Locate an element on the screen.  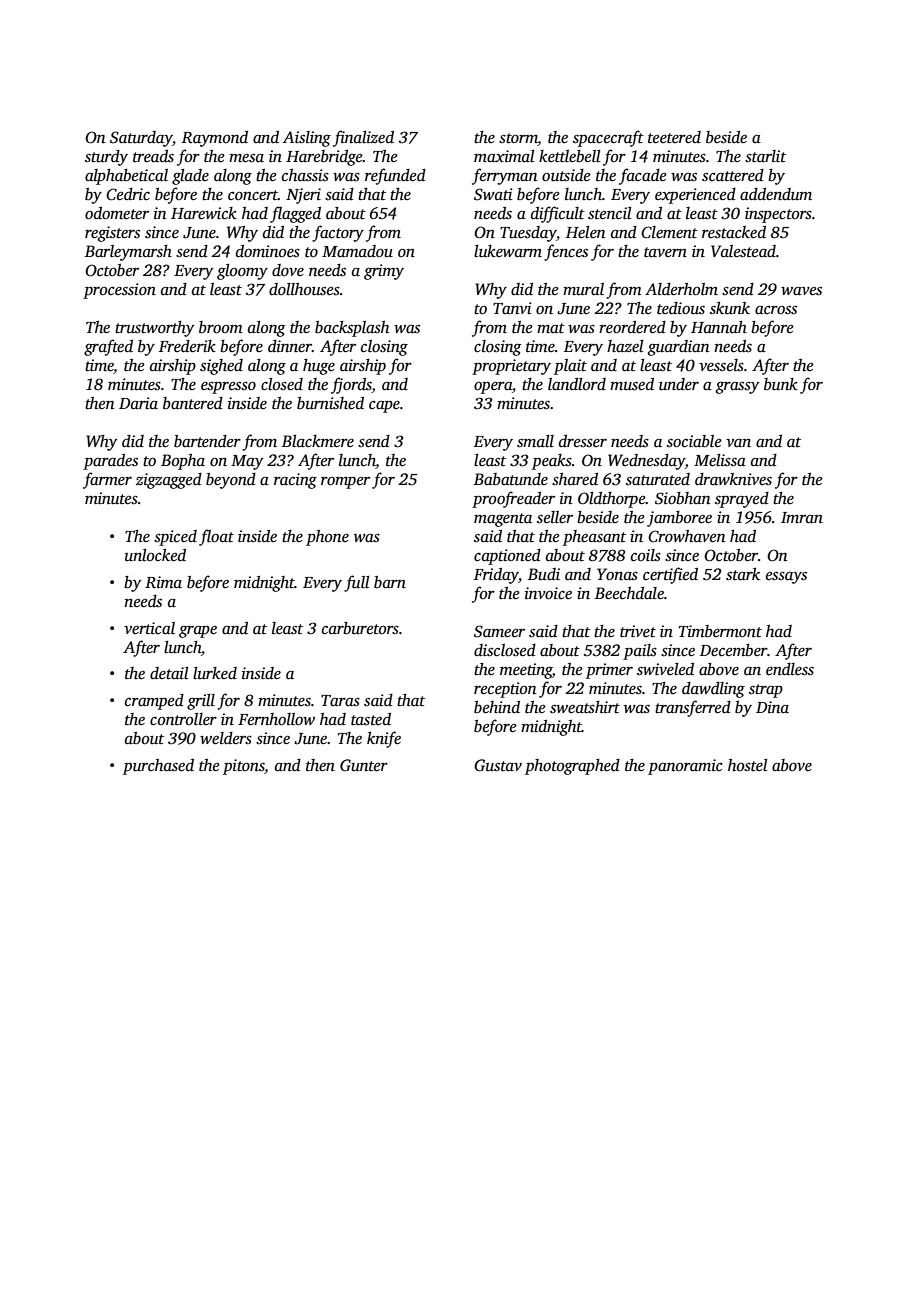
hostel is located at coordinates (748, 765).
